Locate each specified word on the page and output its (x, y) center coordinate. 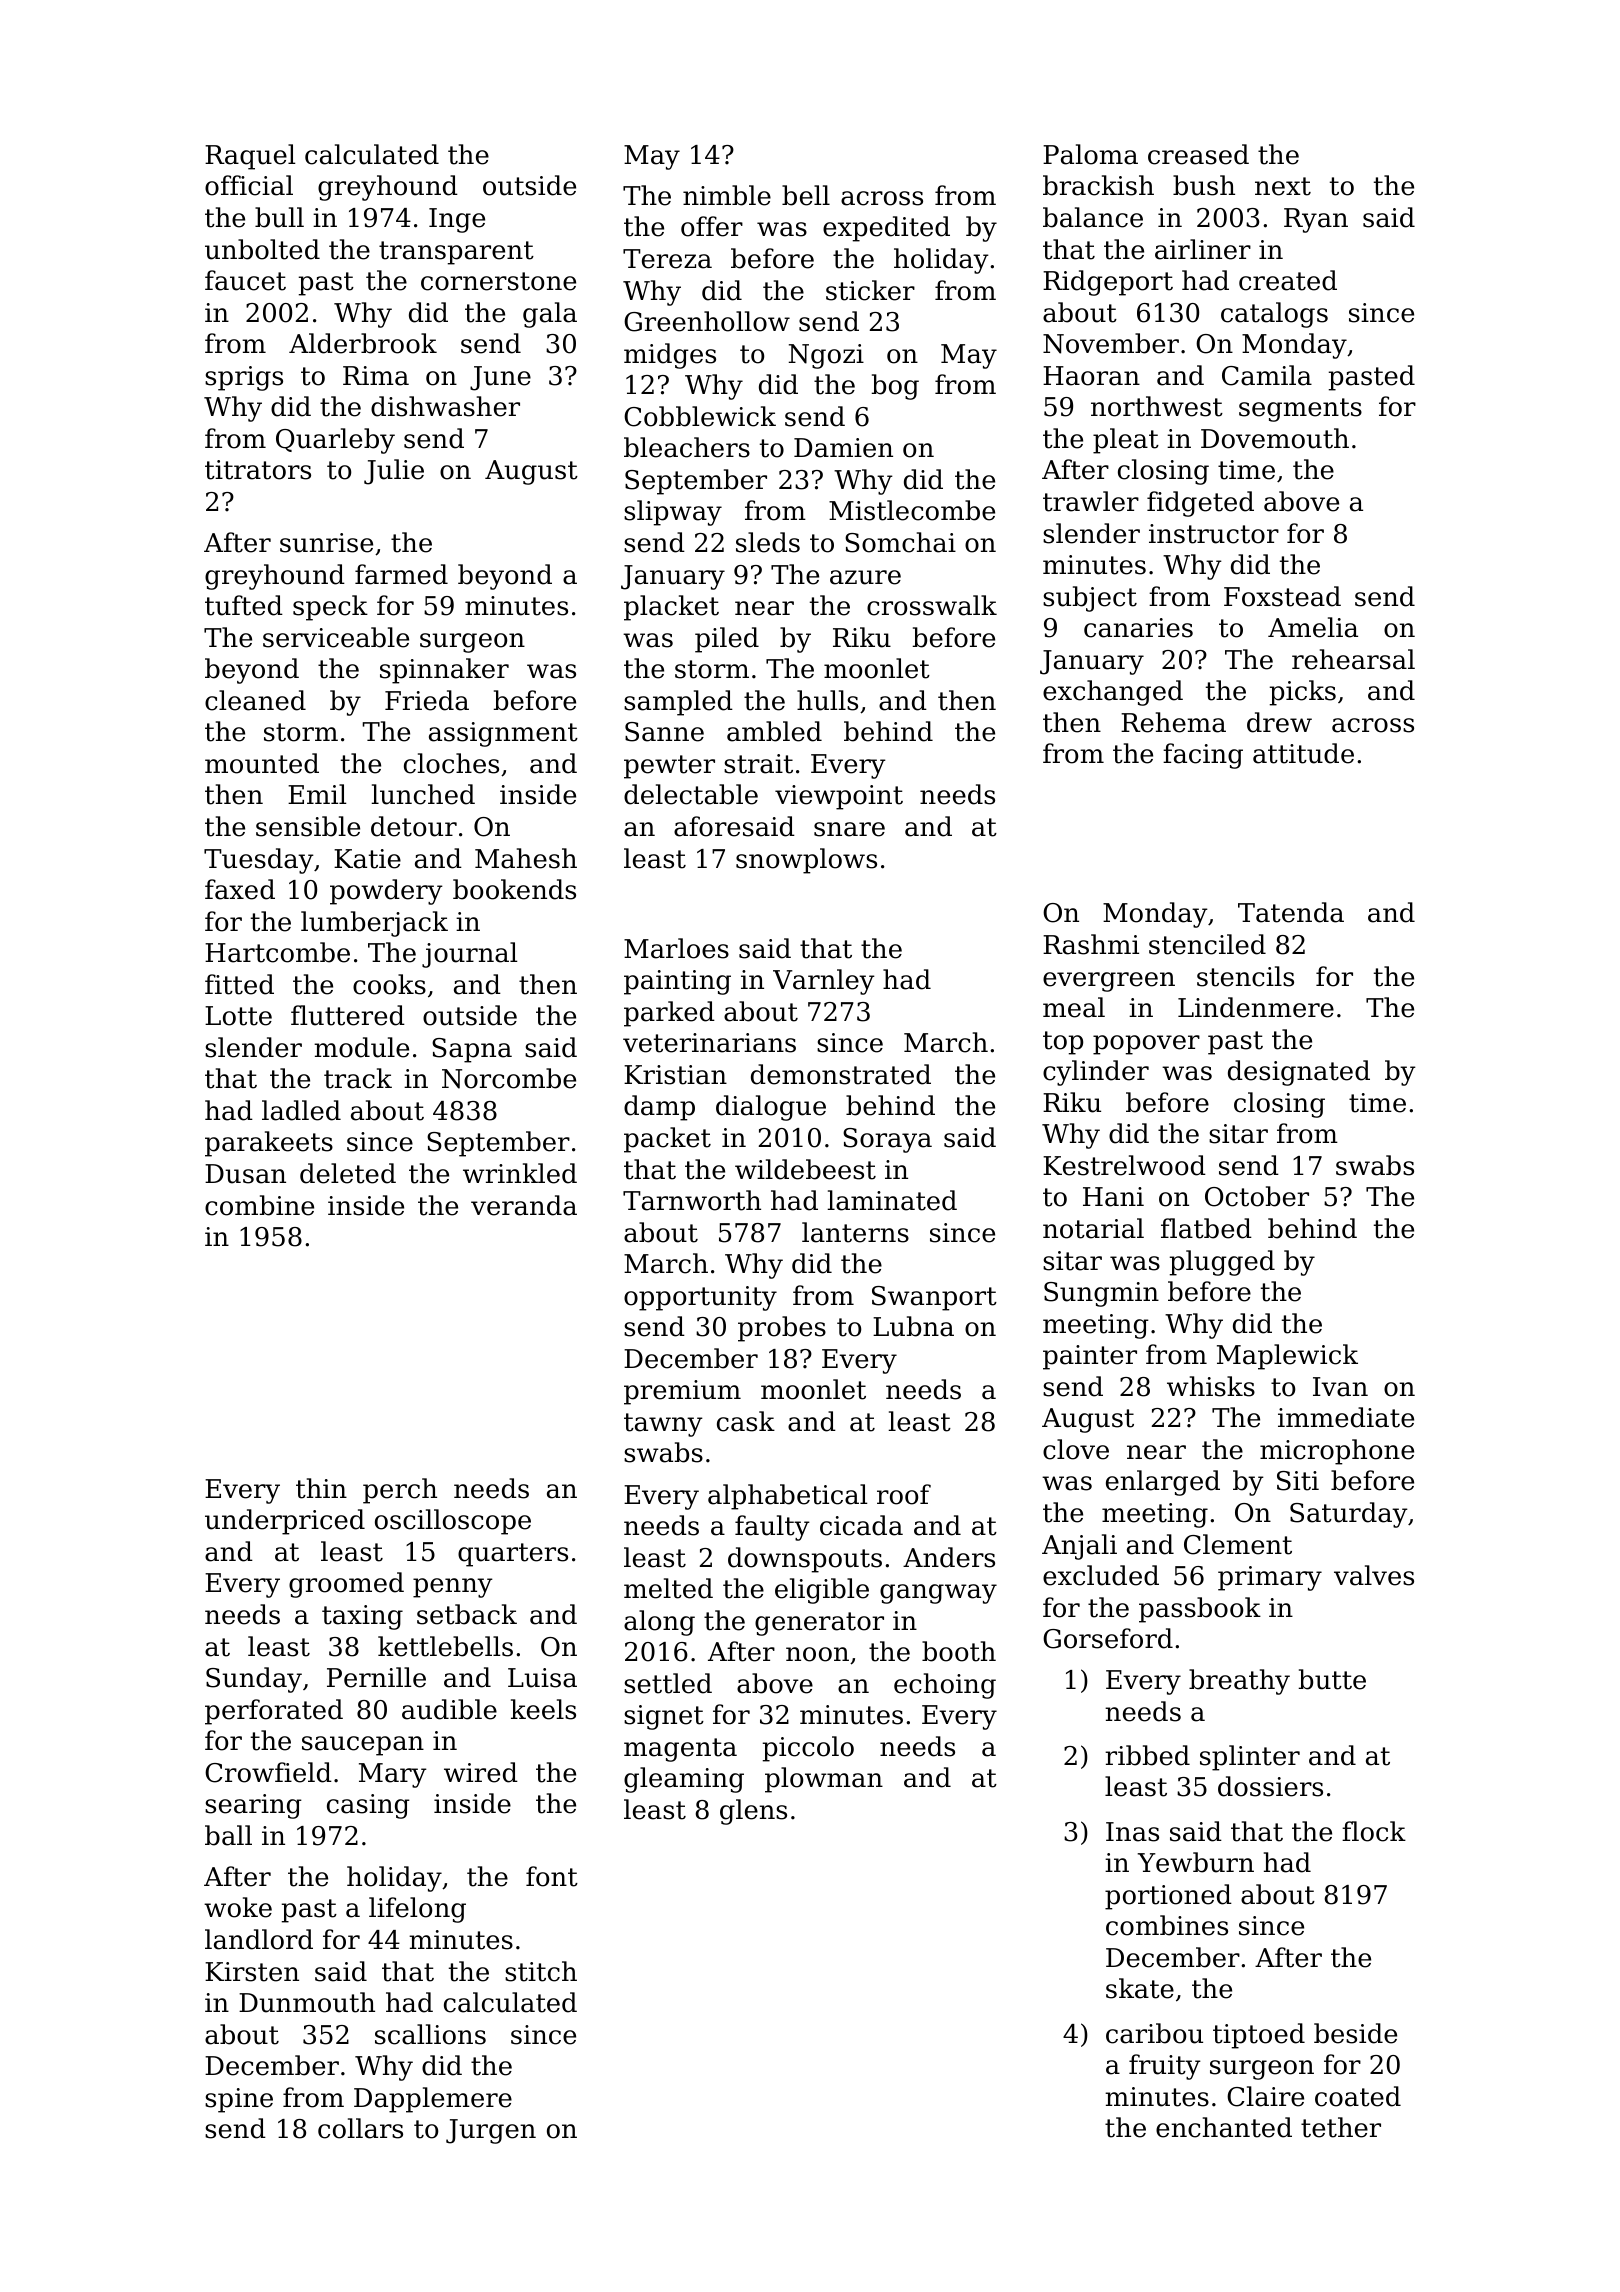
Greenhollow (707, 321)
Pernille (376, 1677)
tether (1341, 2127)
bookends (514, 889)
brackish (1098, 185)
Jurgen (491, 2131)
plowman (824, 1780)
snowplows (806, 861)
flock (1374, 1831)
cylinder (1096, 1073)
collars (360, 2128)
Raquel (250, 157)
